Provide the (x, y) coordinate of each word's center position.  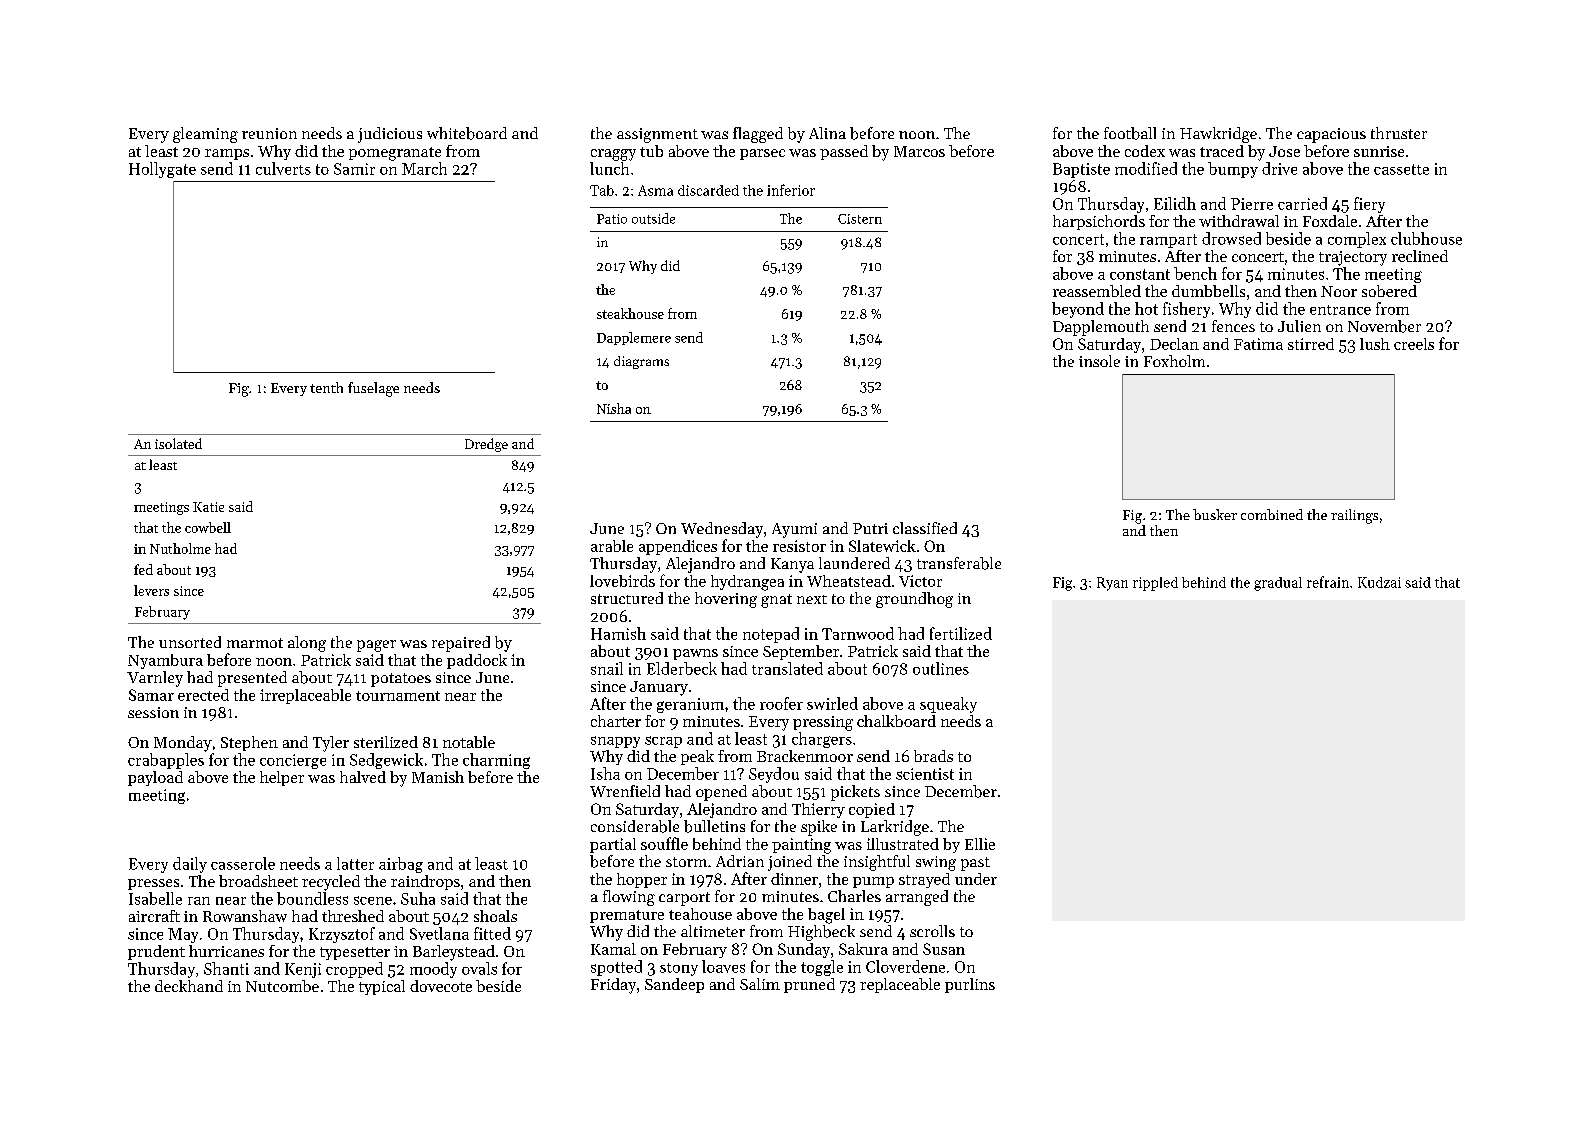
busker (1215, 514)
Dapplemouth (1101, 328)
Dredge (486, 445)
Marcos (919, 151)
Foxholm (1174, 361)
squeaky (948, 705)
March (424, 168)
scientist (925, 774)
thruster (1399, 133)
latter (355, 863)
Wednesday (722, 530)
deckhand (189, 986)
